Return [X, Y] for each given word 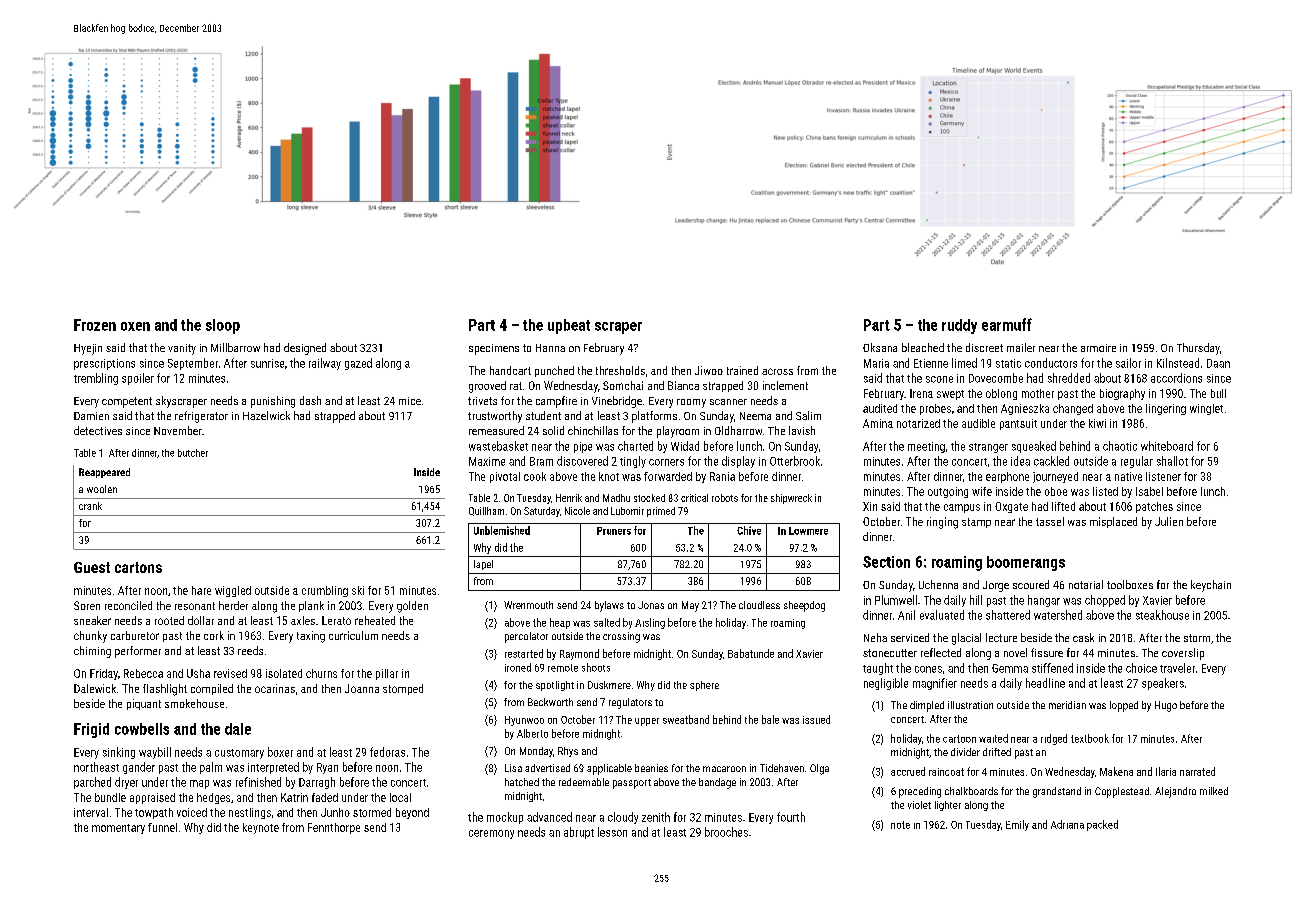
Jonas [651, 605]
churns [321, 673]
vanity [182, 349]
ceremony [491, 834]
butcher [193, 453]
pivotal [505, 477]
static [1008, 363]
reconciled [128, 605]
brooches [726, 832]
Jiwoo [709, 370]
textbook [1090, 738]
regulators [630, 703]
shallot [1172, 461]
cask [1083, 637]
